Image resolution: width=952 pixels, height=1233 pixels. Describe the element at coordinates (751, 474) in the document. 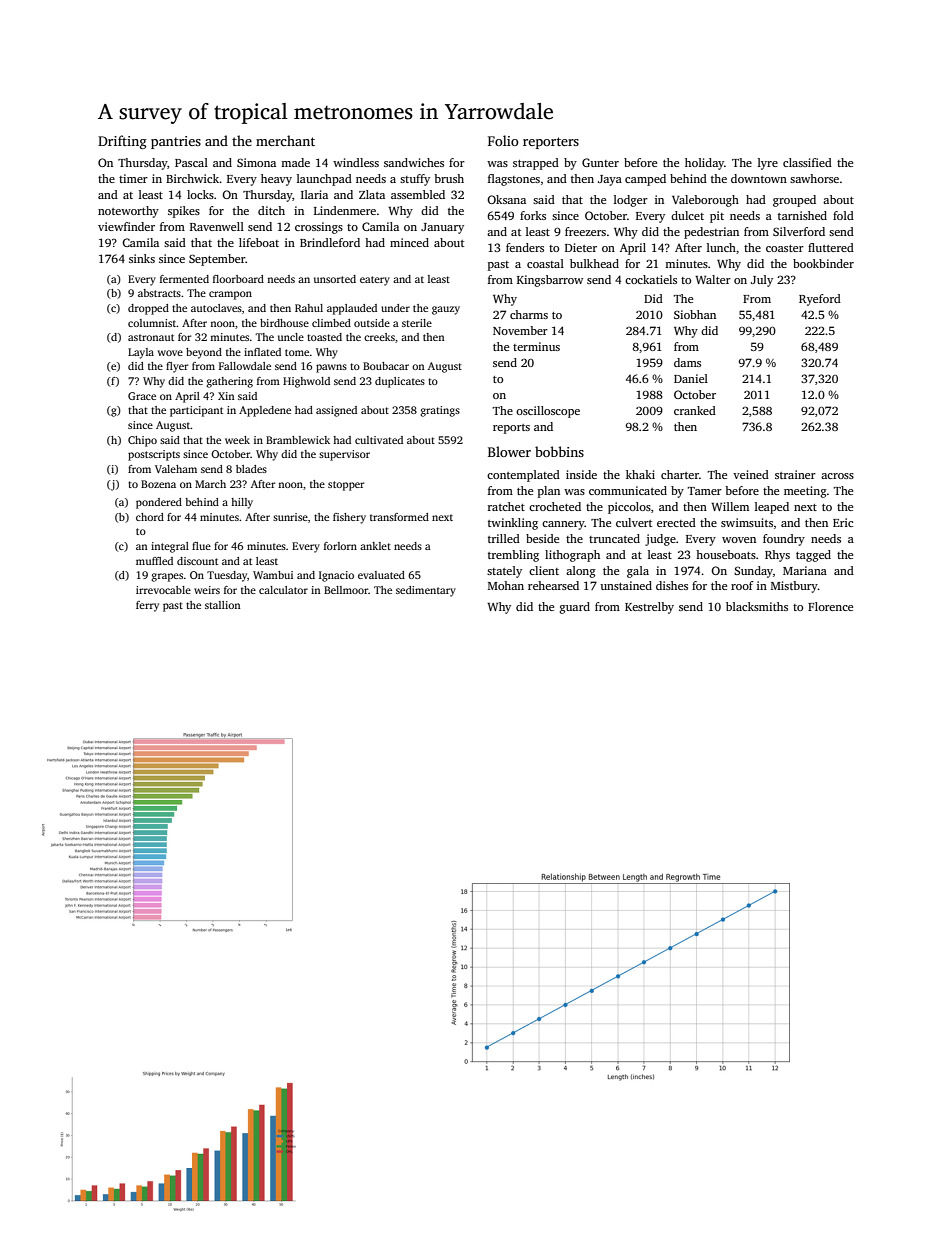

I see `veined` at that location.
